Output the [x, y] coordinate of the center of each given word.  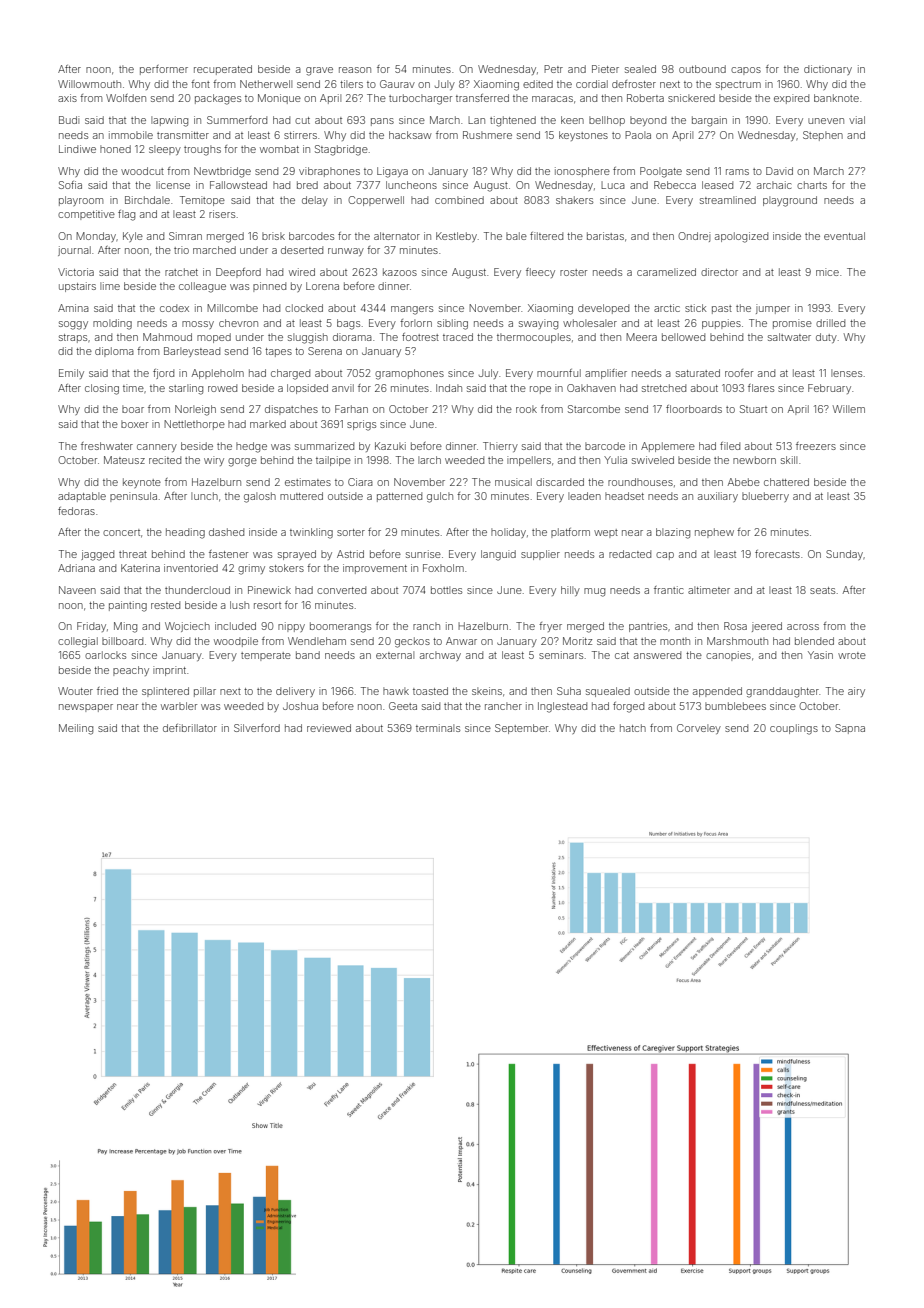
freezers [816, 446]
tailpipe [333, 461]
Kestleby [456, 237]
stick [696, 308]
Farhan [351, 409]
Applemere [668, 447]
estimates [308, 482]
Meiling [76, 729]
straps [73, 338]
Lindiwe [77, 149]
